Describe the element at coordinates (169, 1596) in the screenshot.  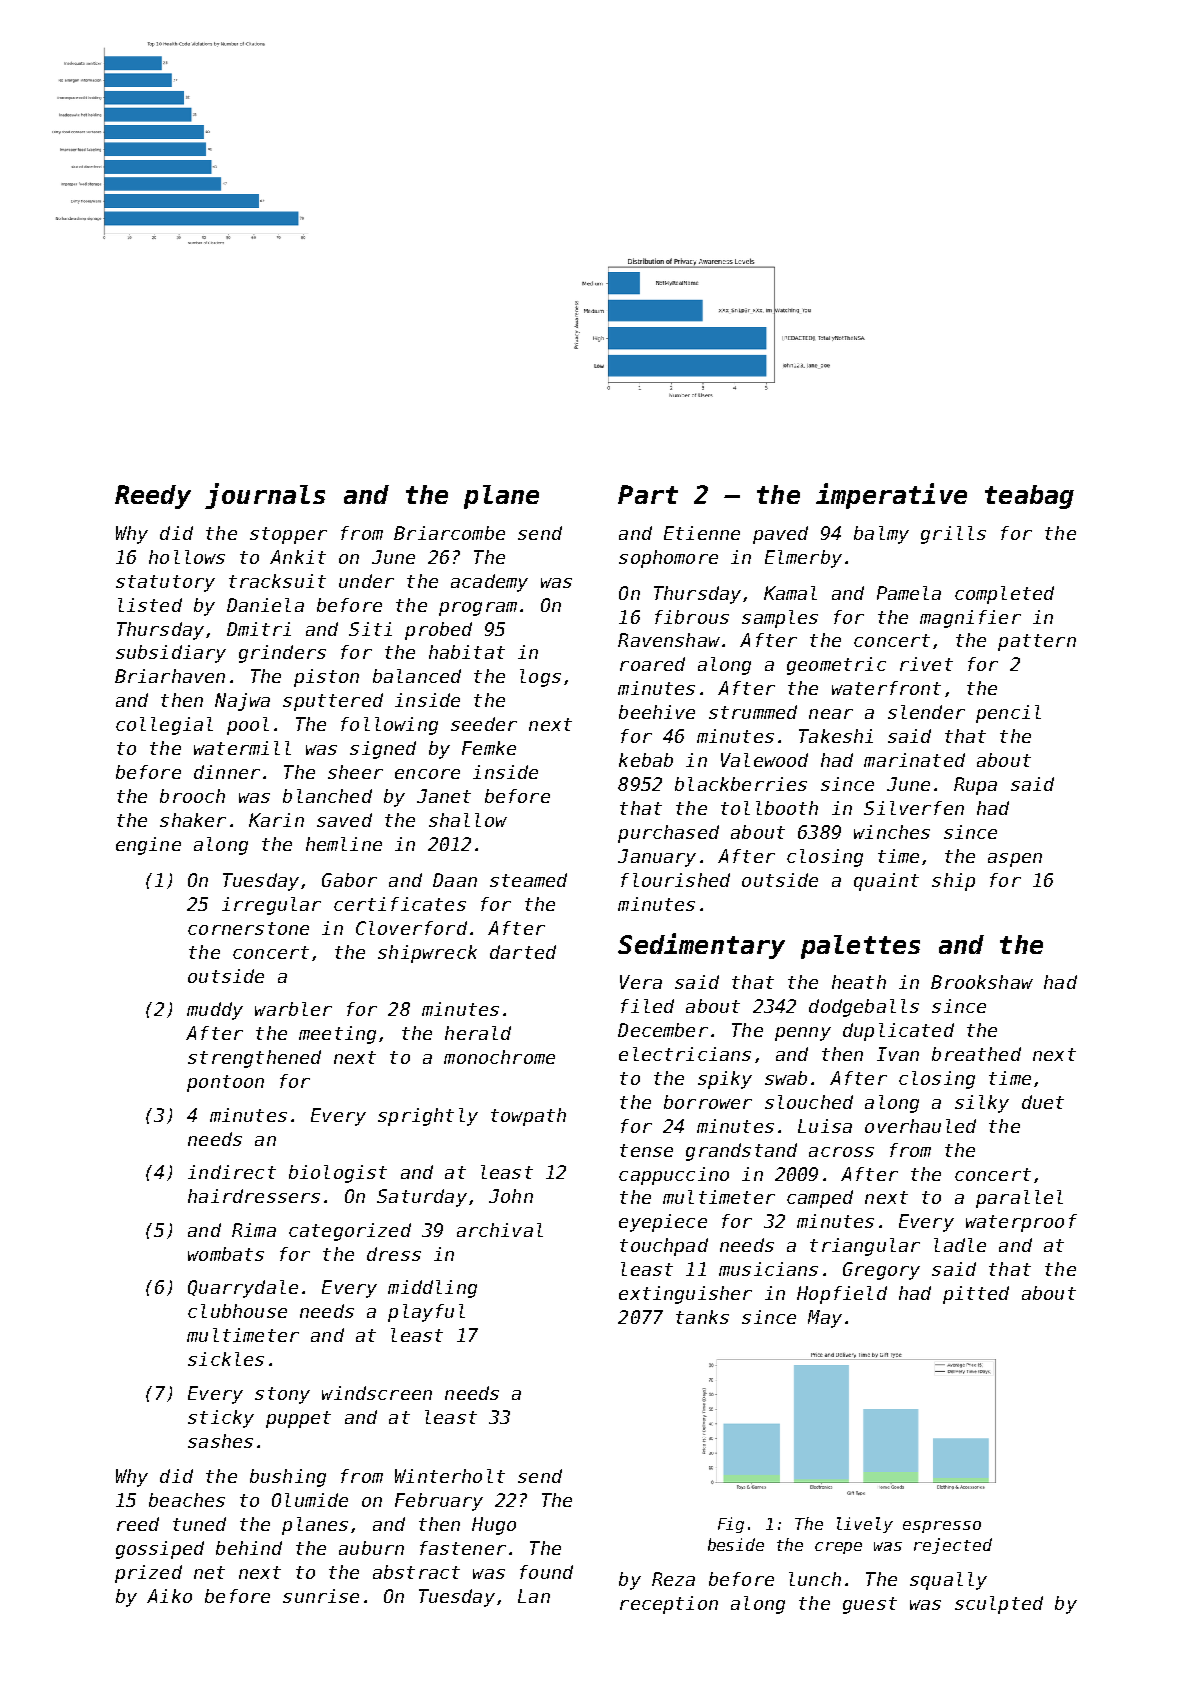
I see `Aiko` at that location.
